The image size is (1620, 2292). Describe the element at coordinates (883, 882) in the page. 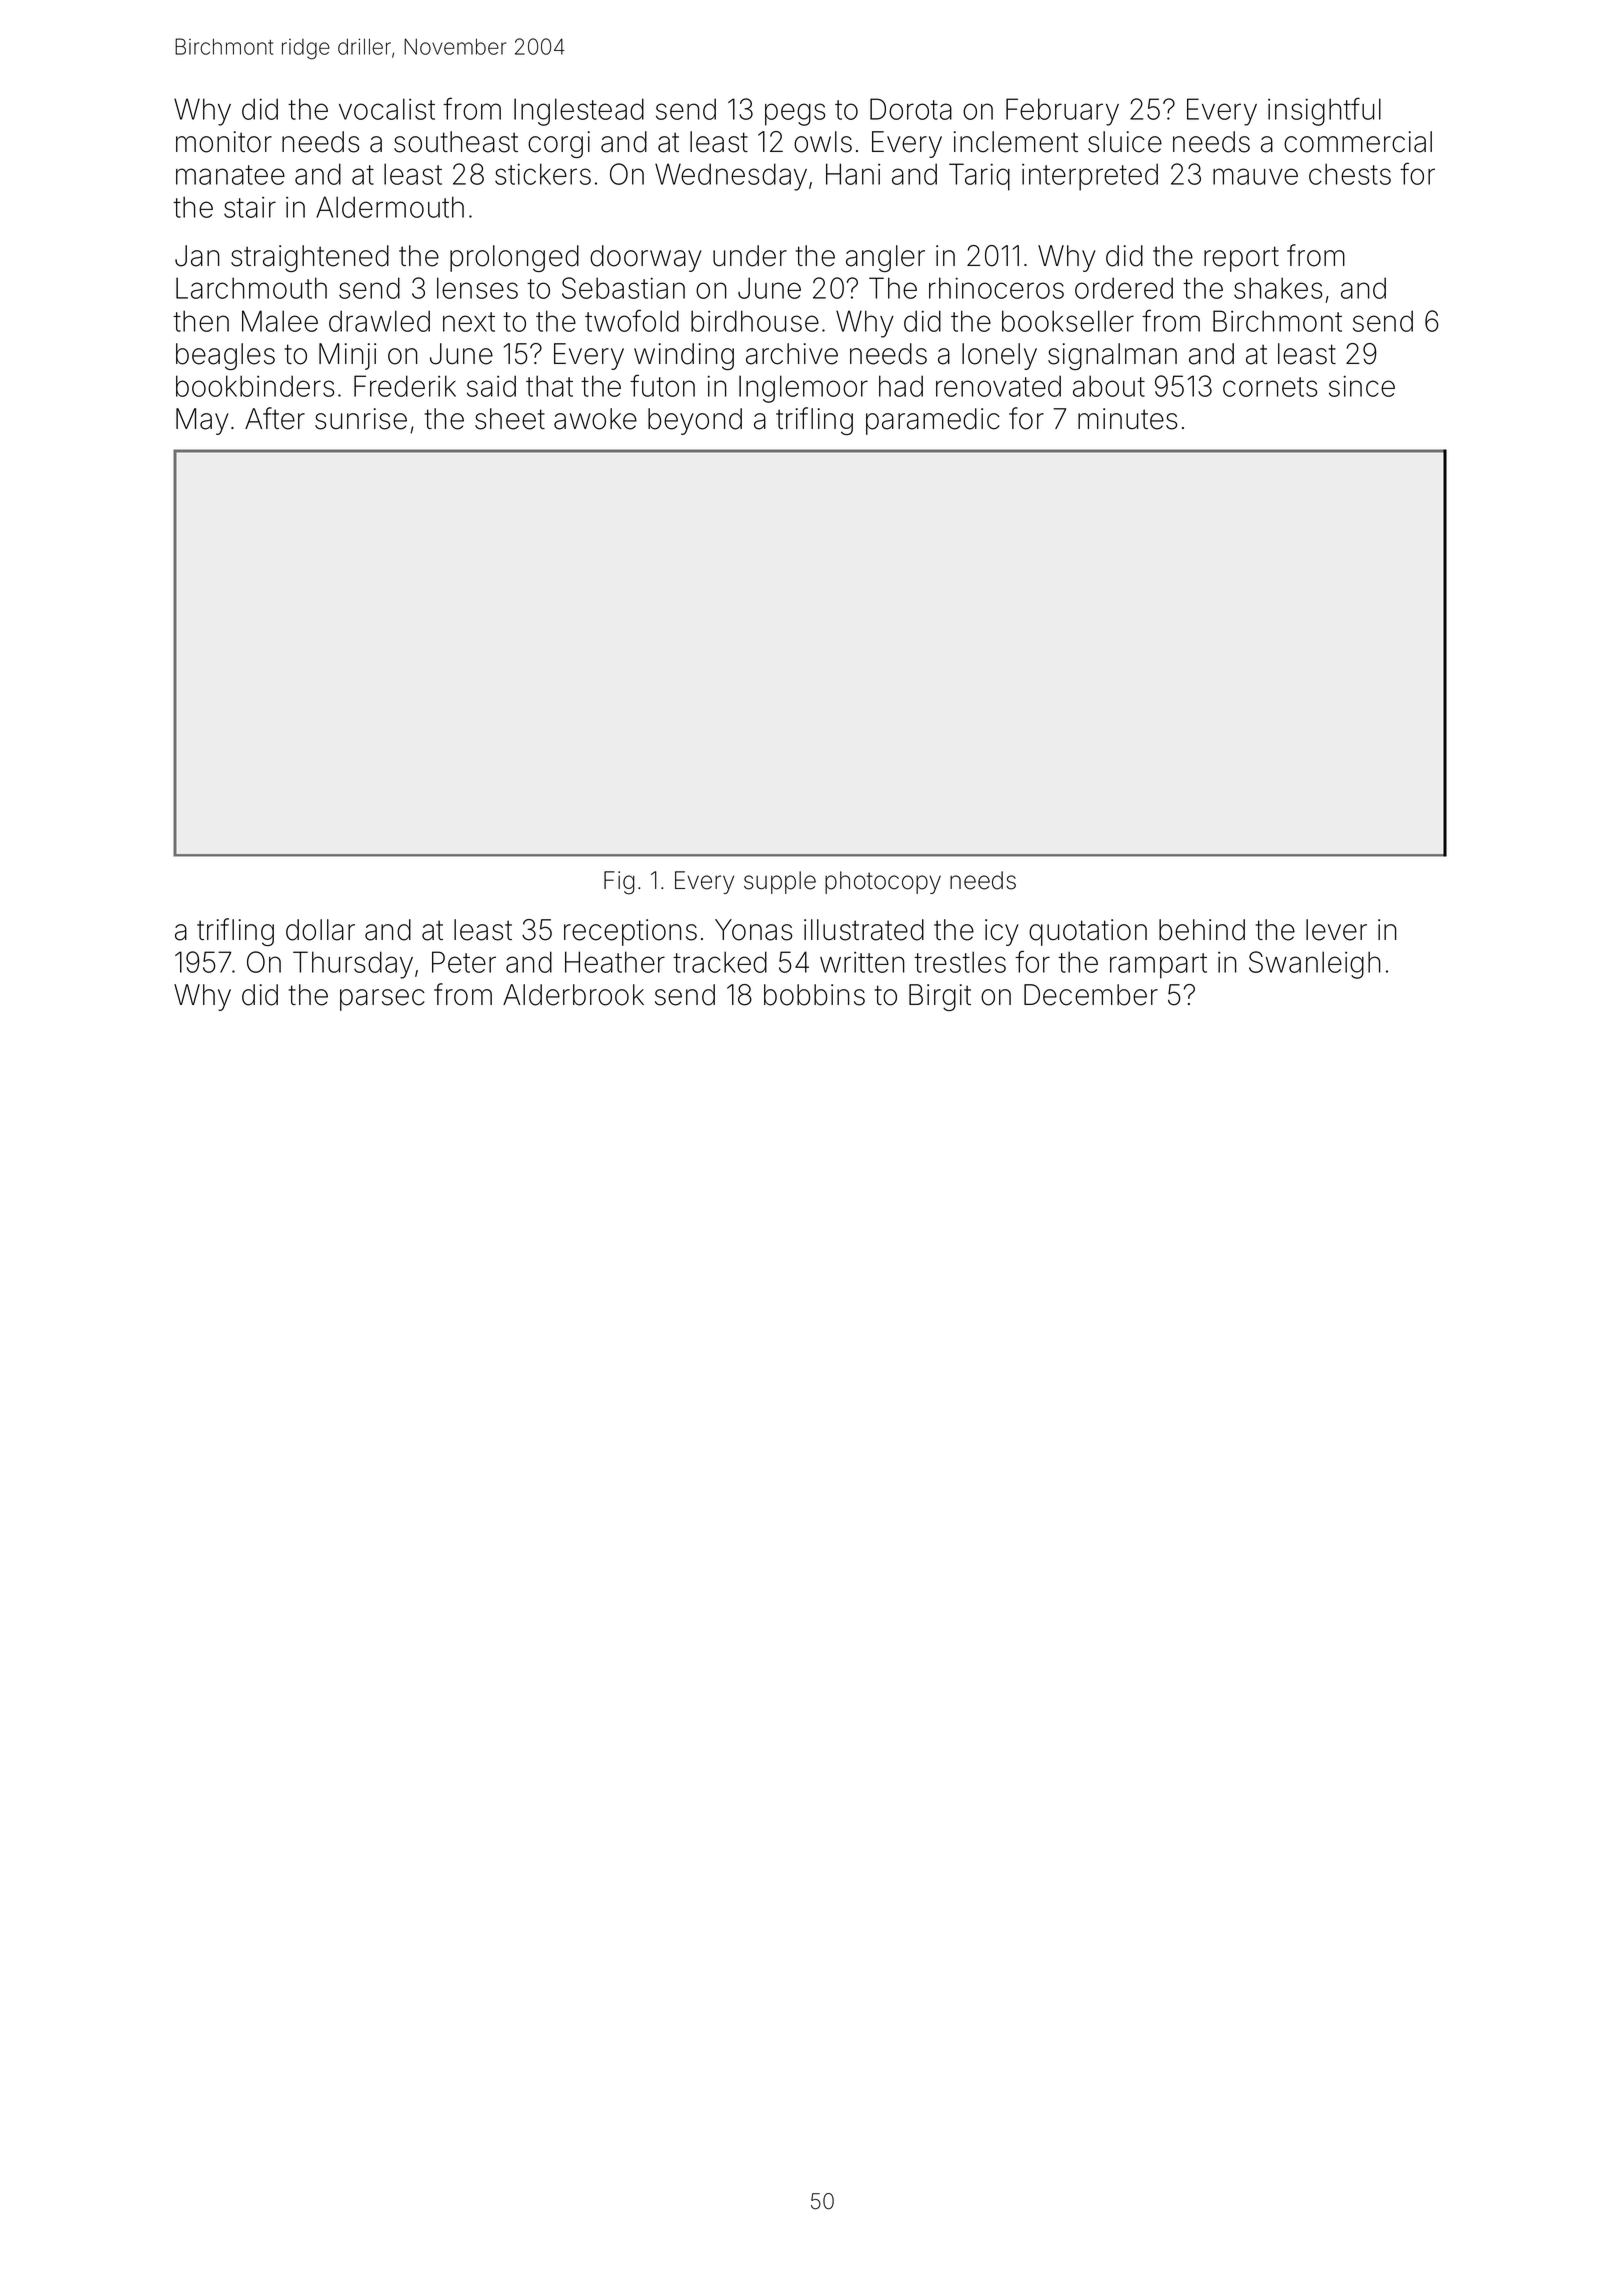

I see `photocopy` at that location.
